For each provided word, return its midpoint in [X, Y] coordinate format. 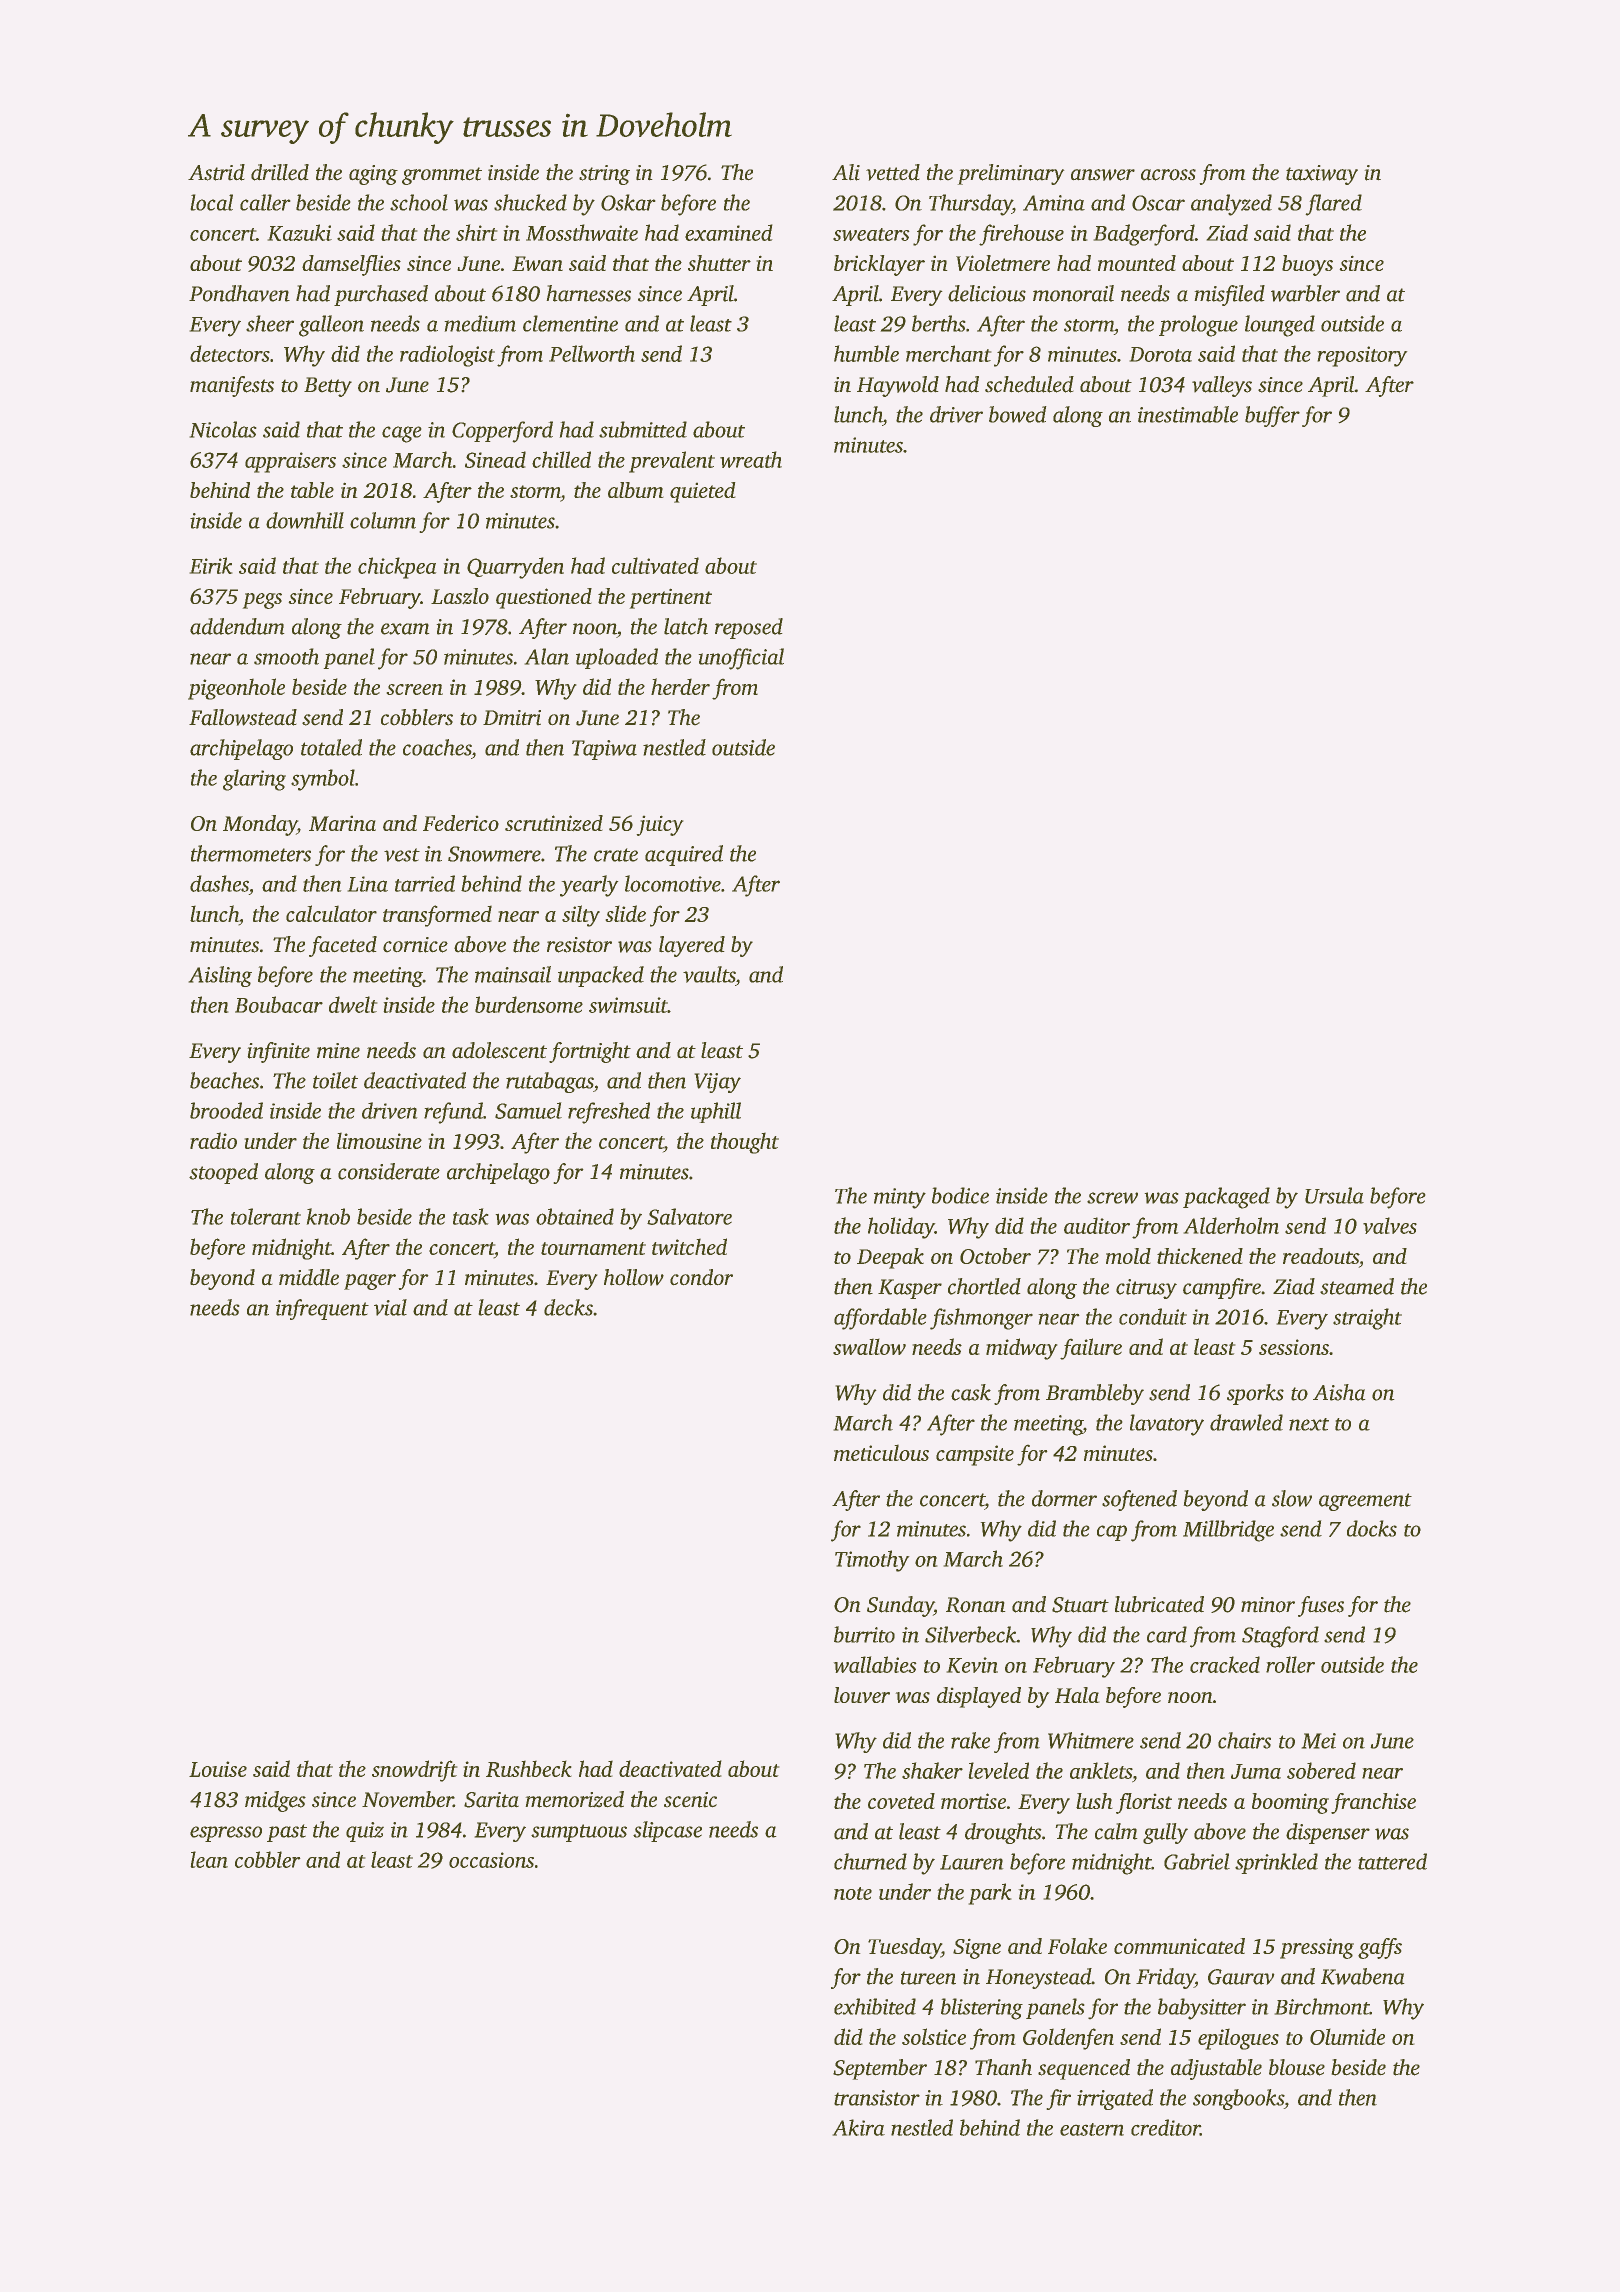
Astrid [216, 172]
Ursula [1334, 1195]
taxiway [1322, 175]
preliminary [1011, 174]
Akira [859, 2127]
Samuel [528, 1110]
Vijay [718, 1083]
